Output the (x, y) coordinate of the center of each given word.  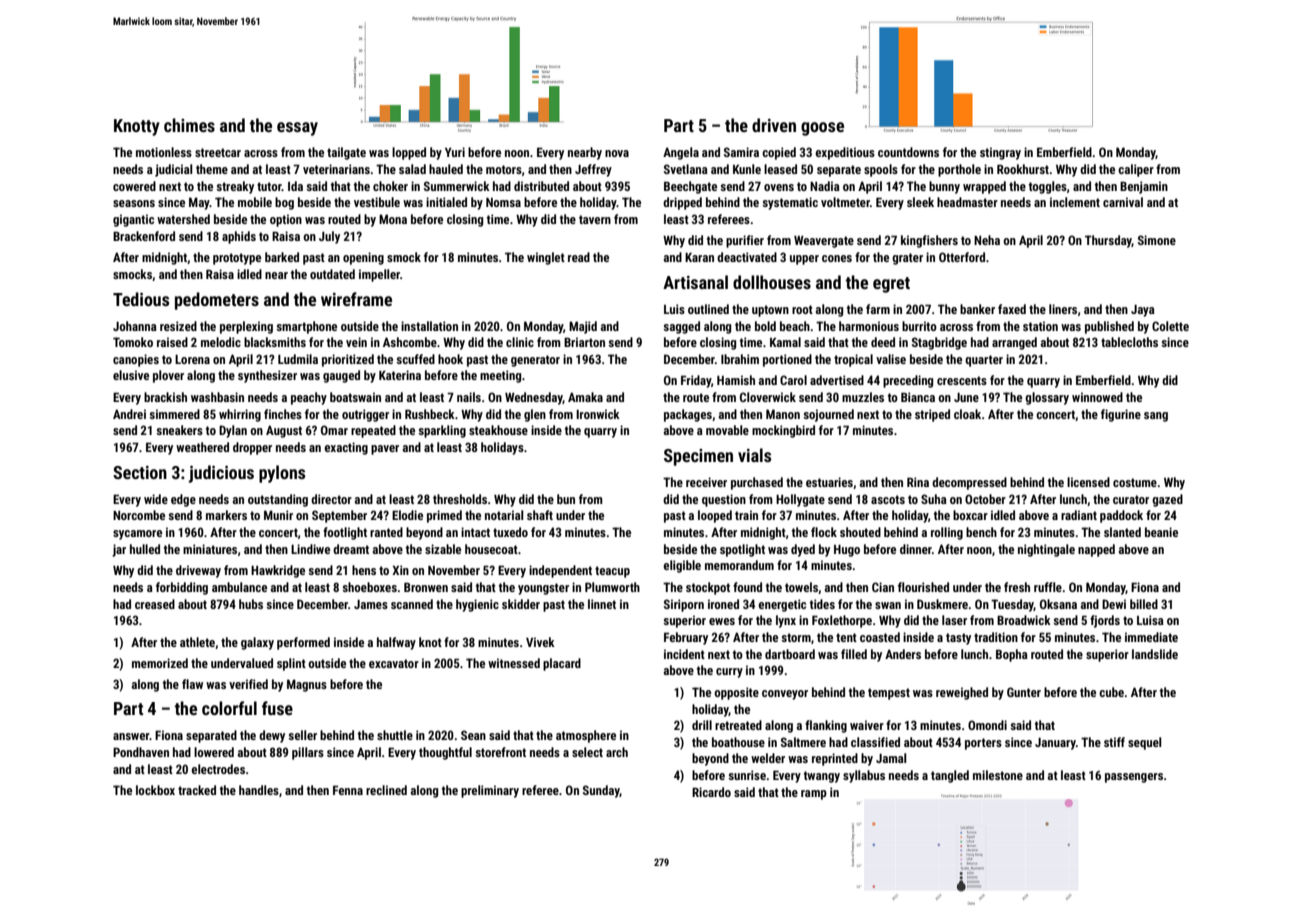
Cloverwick (768, 397)
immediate (1151, 637)
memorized (160, 663)
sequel (1145, 743)
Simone (1157, 240)
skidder (521, 604)
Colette (1170, 326)
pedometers (217, 301)
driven (774, 125)
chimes (189, 125)
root (802, 309)
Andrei (129, 414)
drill (702, 725)
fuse (277, 708)
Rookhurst (1023, 169)
